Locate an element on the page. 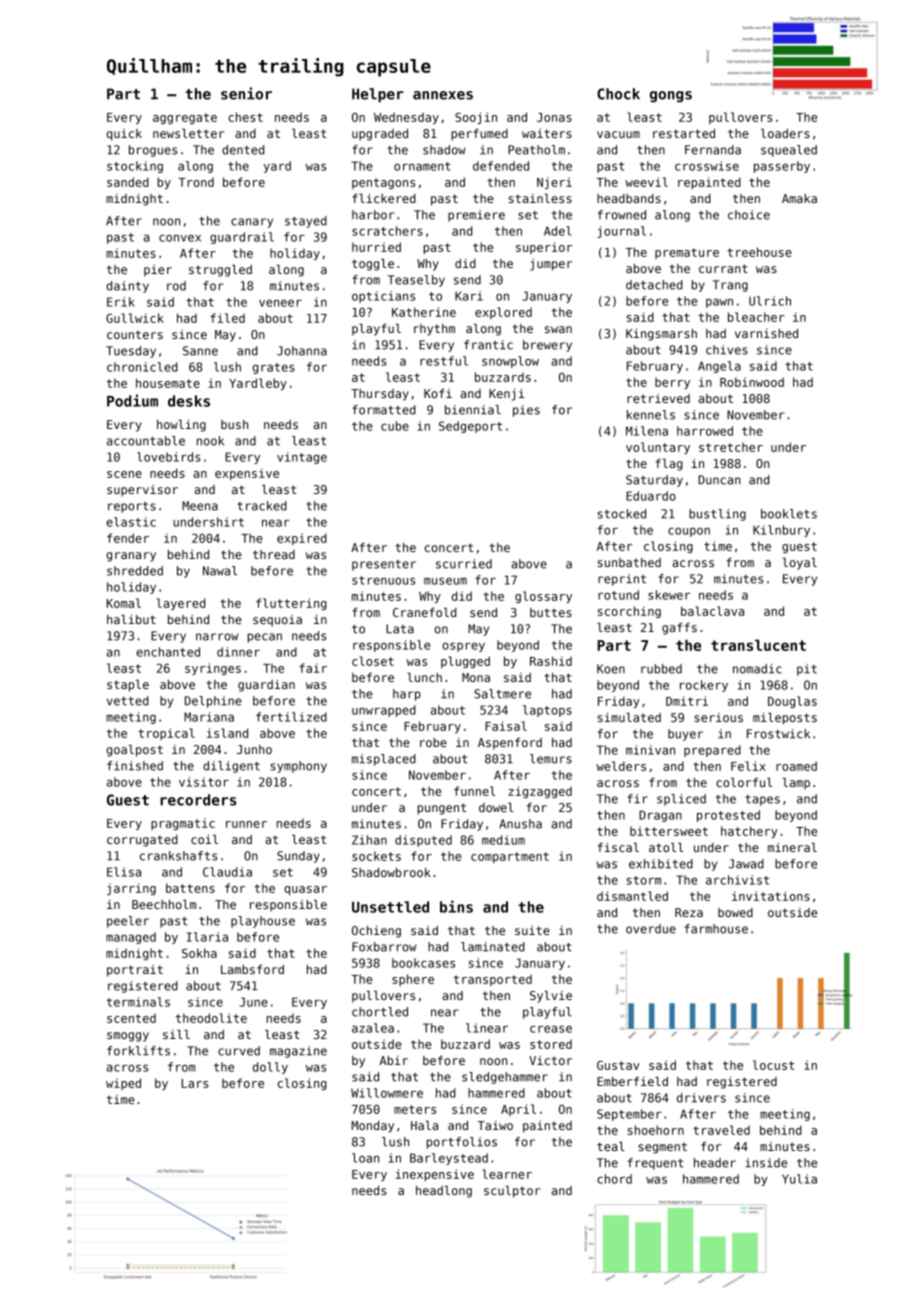 The width and height of the page is (924, 1308). Aspenford is located at coordinates (510, 744).
